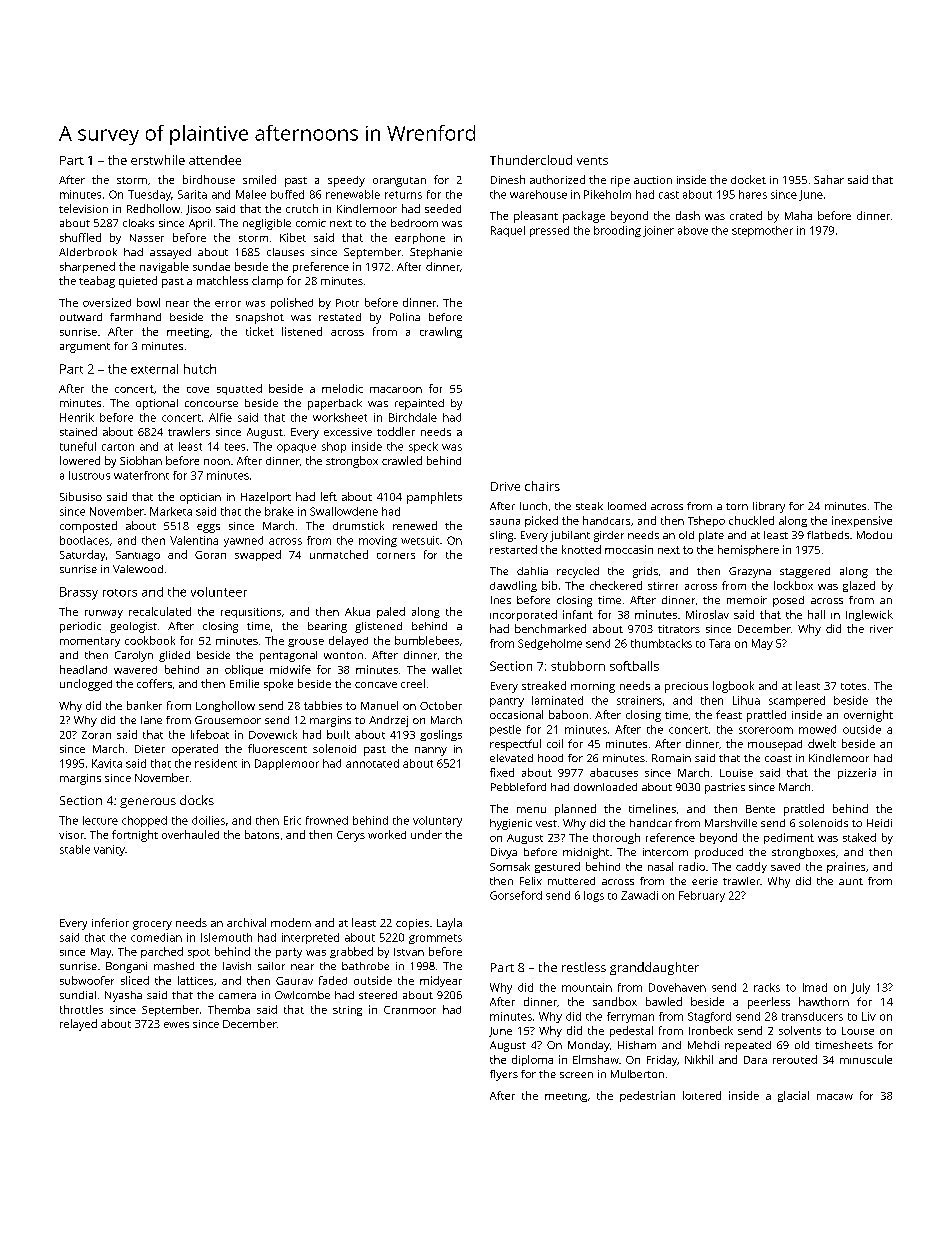 This image has height=1233, width=952. Describe the element at coordinates (83, 669) in the image. I see `headland` at that location.
